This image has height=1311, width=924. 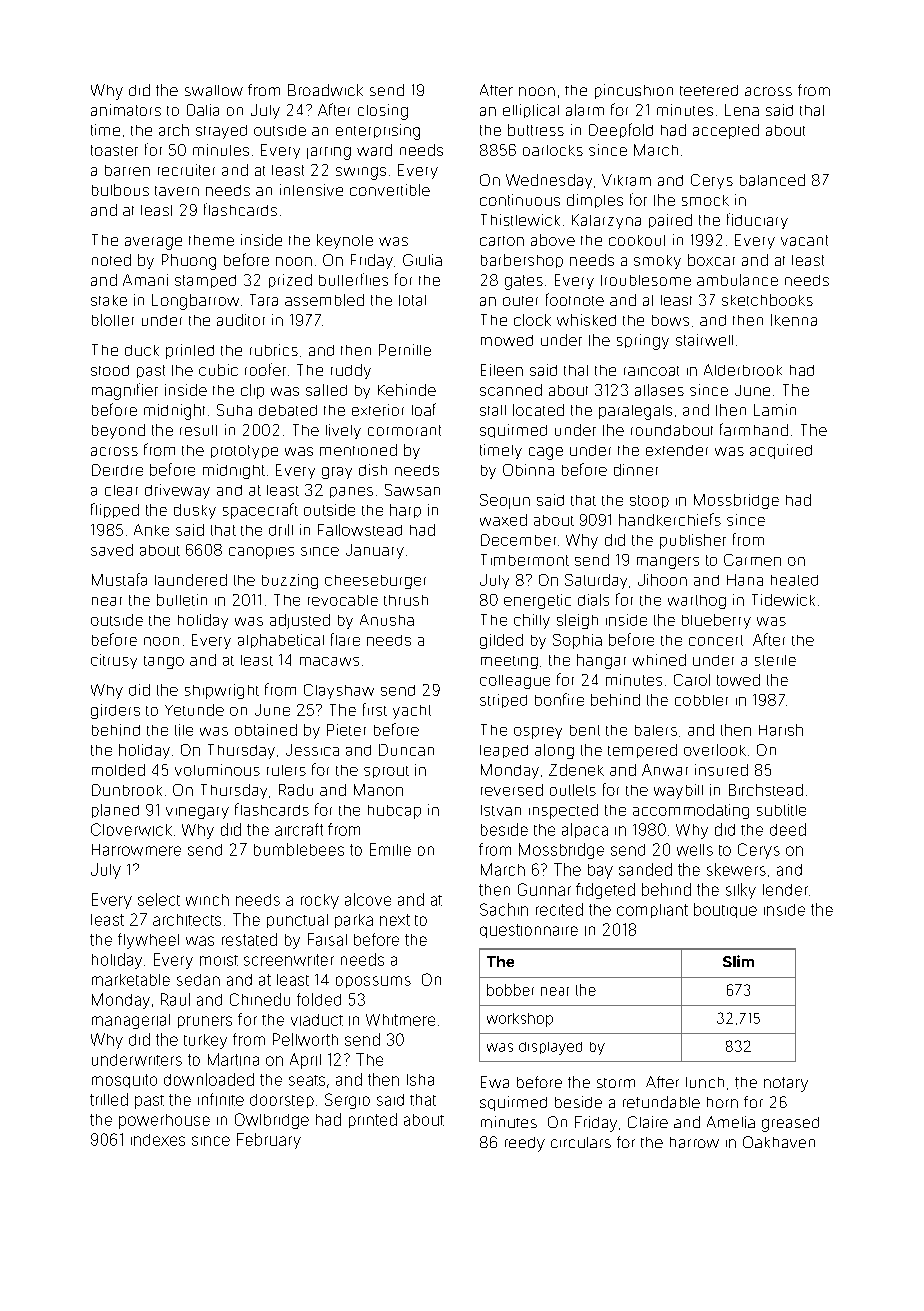 What do you see at coordinates (501, 810) in the image?
I see `Istvan` at bounding box center [501, 810].
